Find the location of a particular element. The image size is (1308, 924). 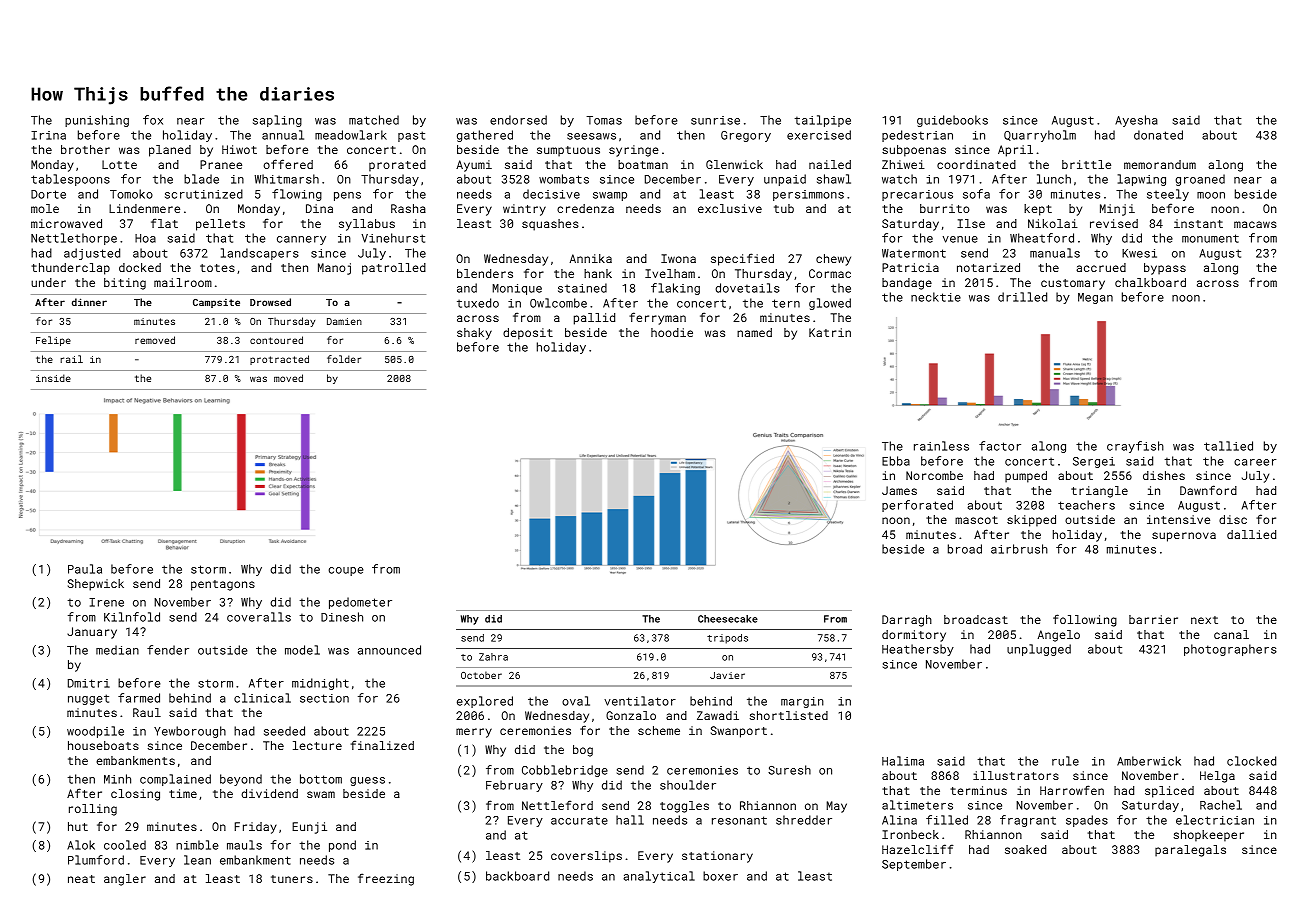

neat is located at coordinates (81, 879).
